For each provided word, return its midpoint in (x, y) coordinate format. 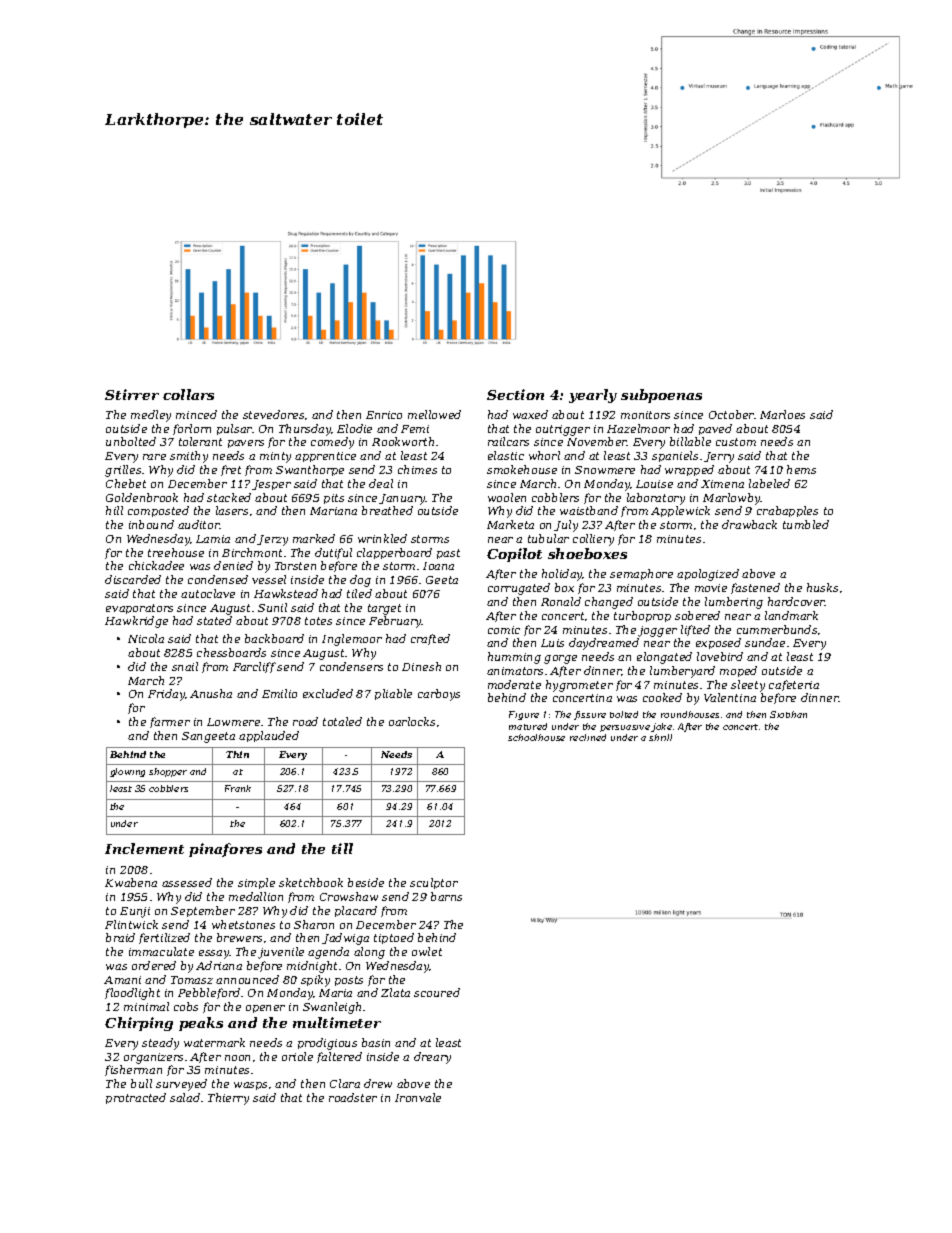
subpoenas (661, 396)
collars (188, 394)
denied (233, 565)
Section (515, 394)
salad (185, 1097)
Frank (238, 788)
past (448, 554)
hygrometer (579, 686)
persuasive (625, 728)
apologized (708, 575)
